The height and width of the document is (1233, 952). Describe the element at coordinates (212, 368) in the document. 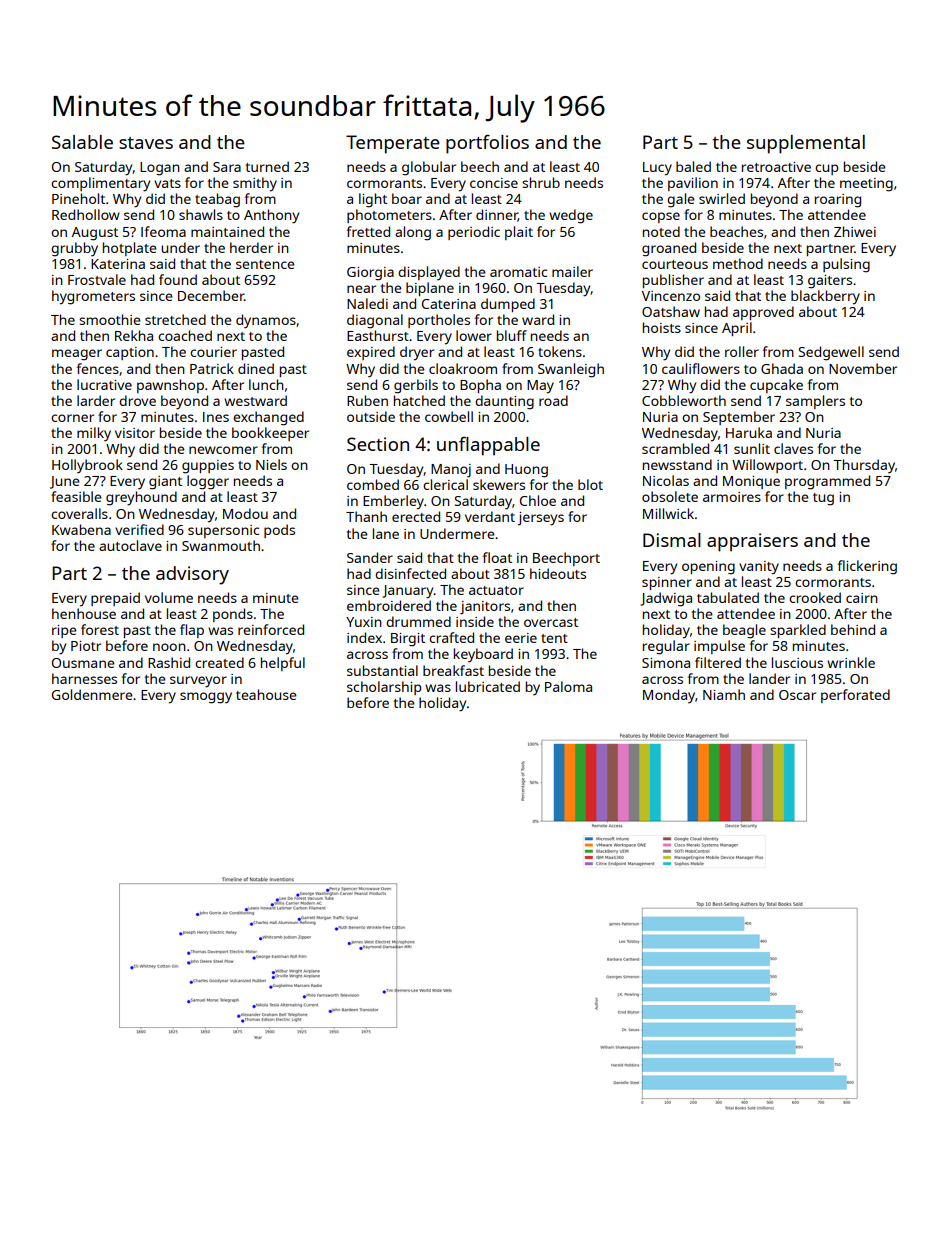

I see `Patrick` at that location.
